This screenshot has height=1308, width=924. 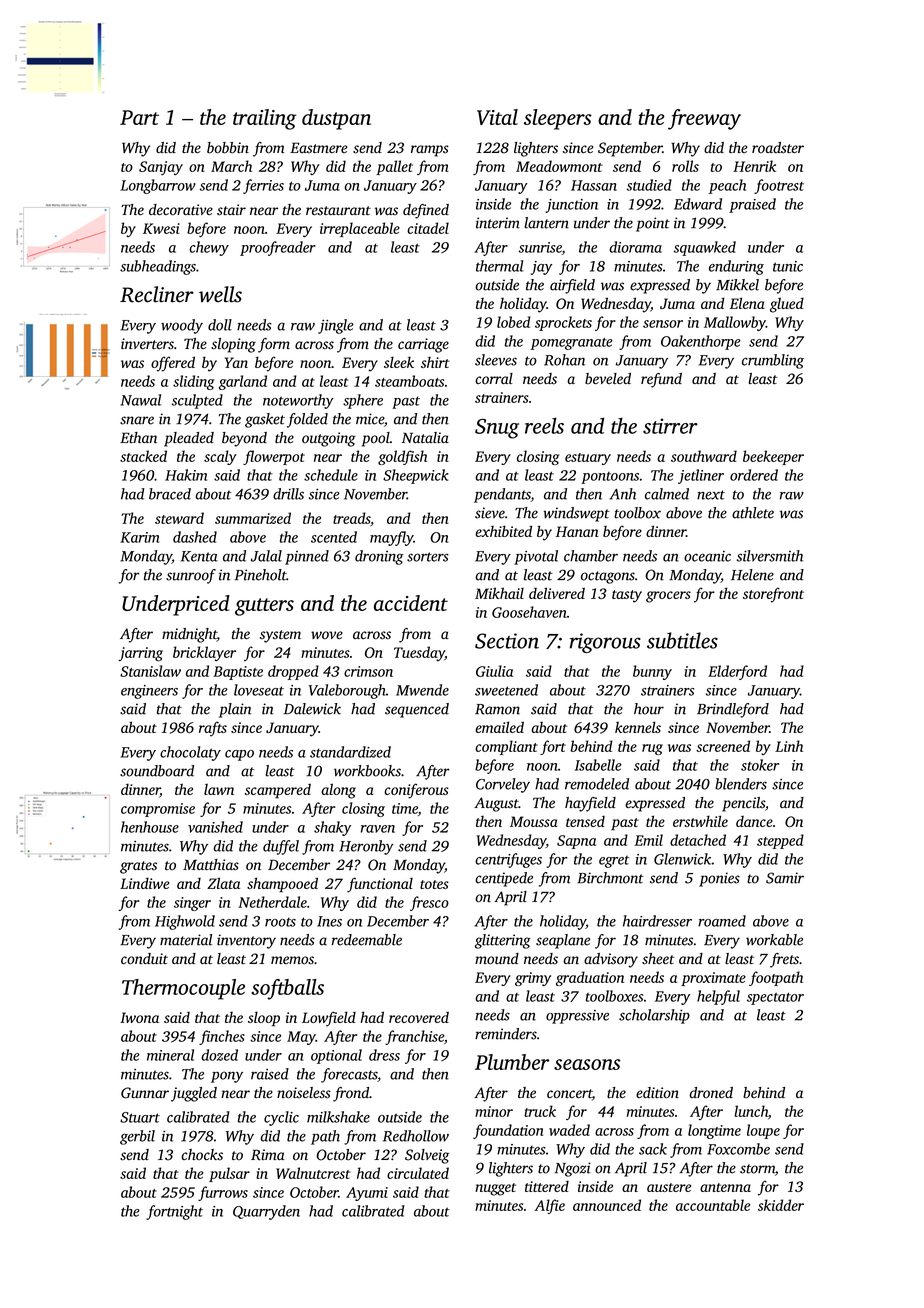 I want to click on Ethan, so click(x=138, y=437).
